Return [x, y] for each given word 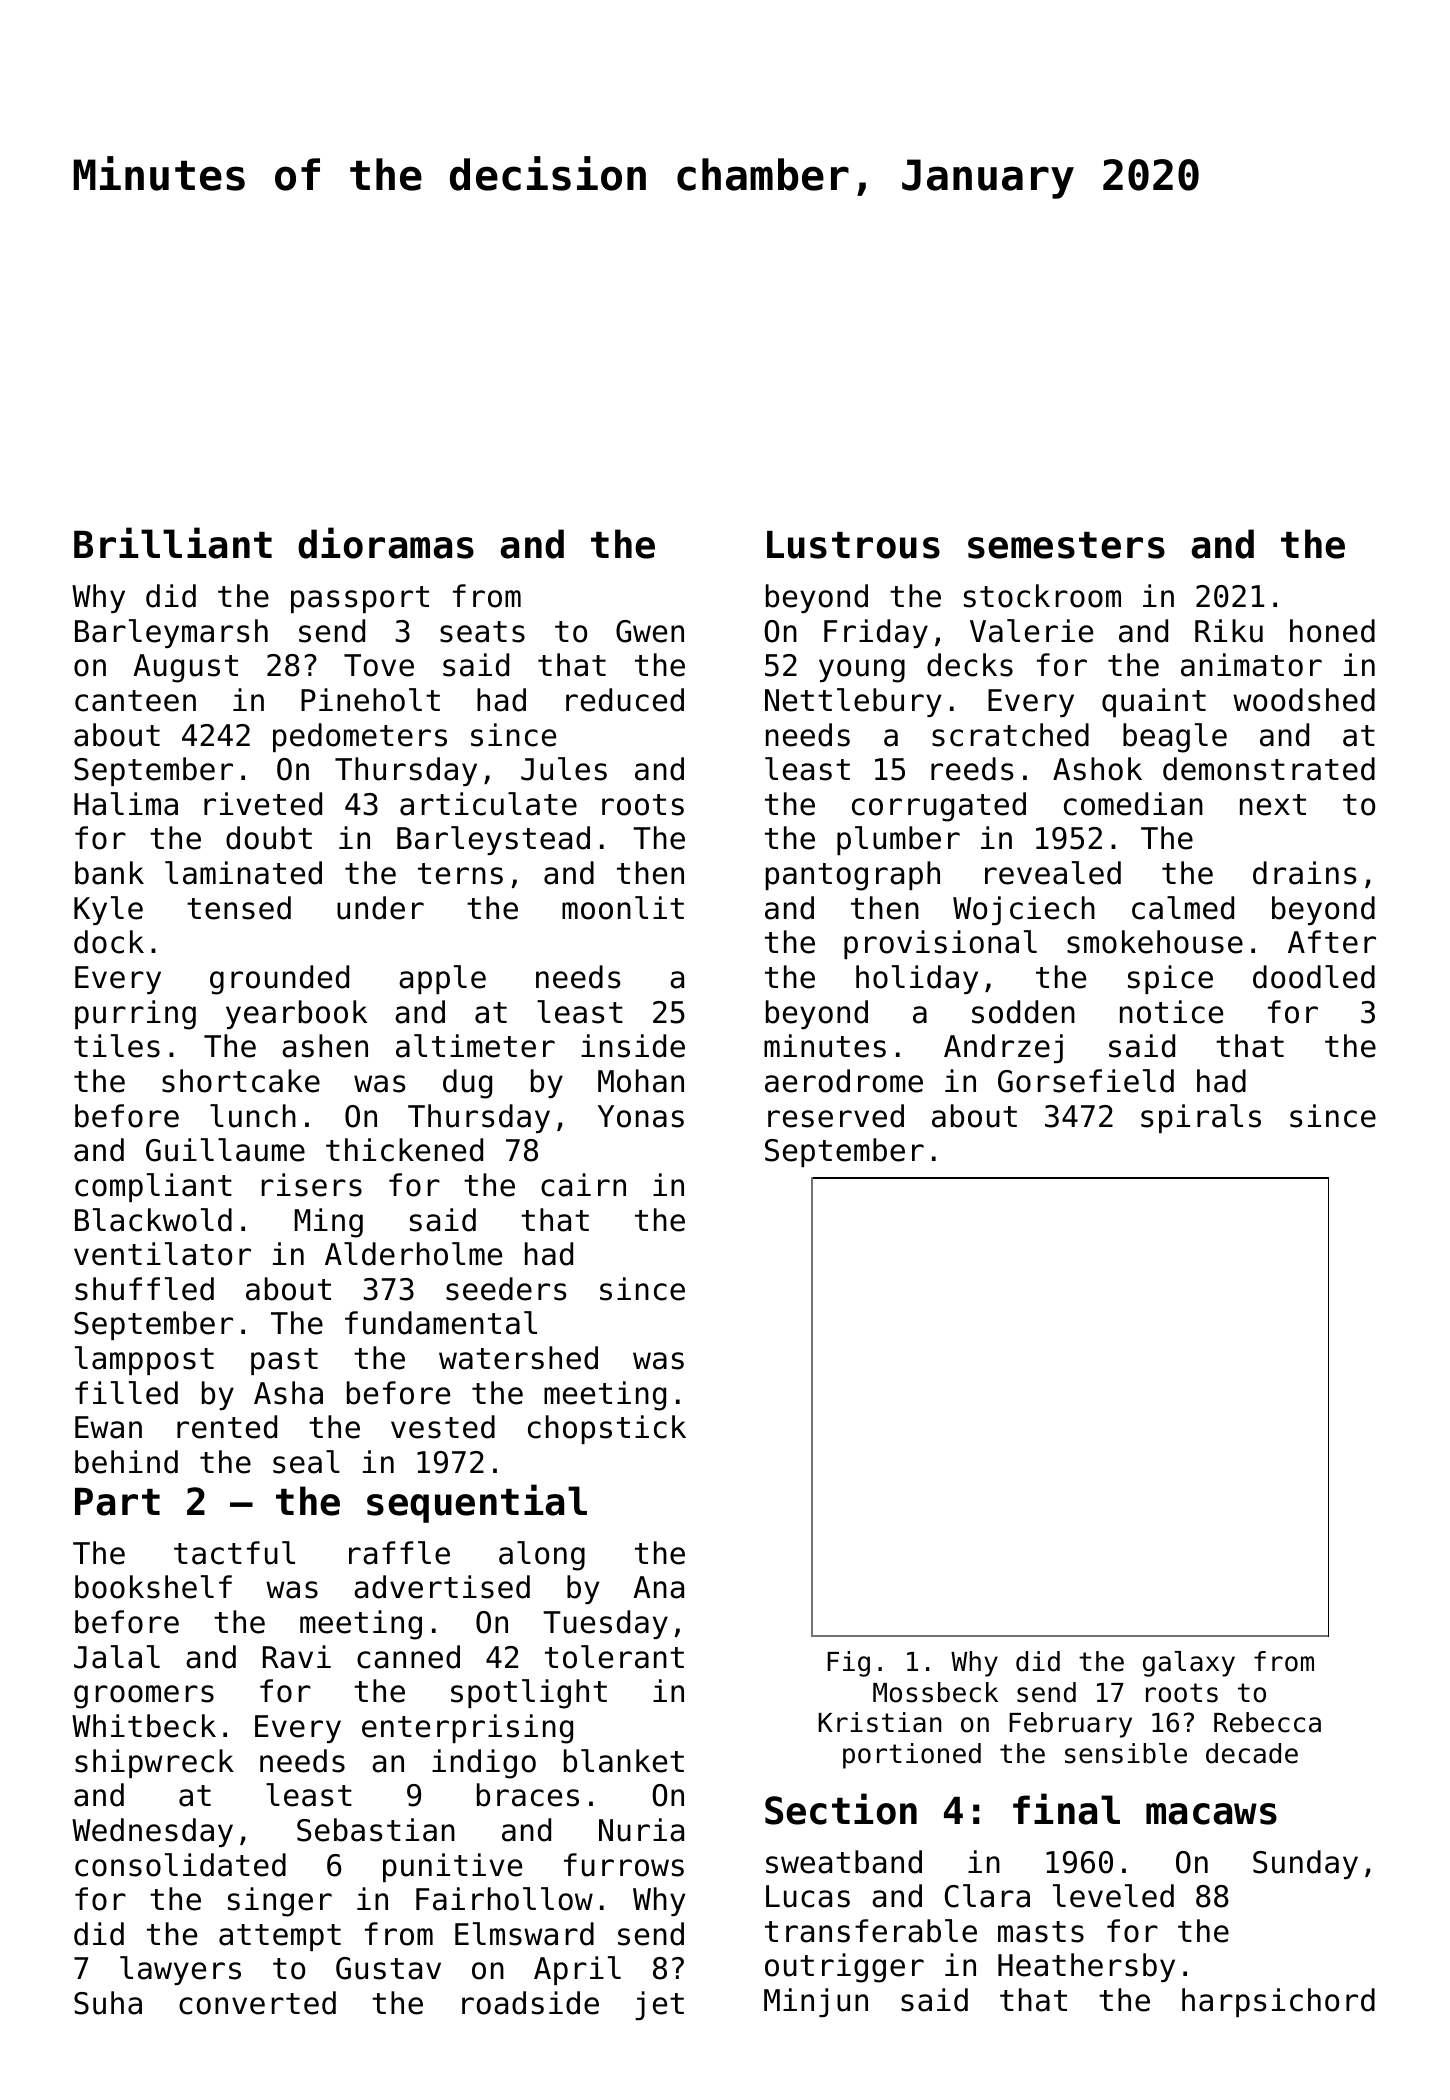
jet [659, 2005]
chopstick [607, 1429]
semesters [1066, 545]
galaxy [1189, 1664]
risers [312, 1185]
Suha [108, 2003]
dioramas [386, 543]
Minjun [816, 2002]
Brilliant [173, 543]
